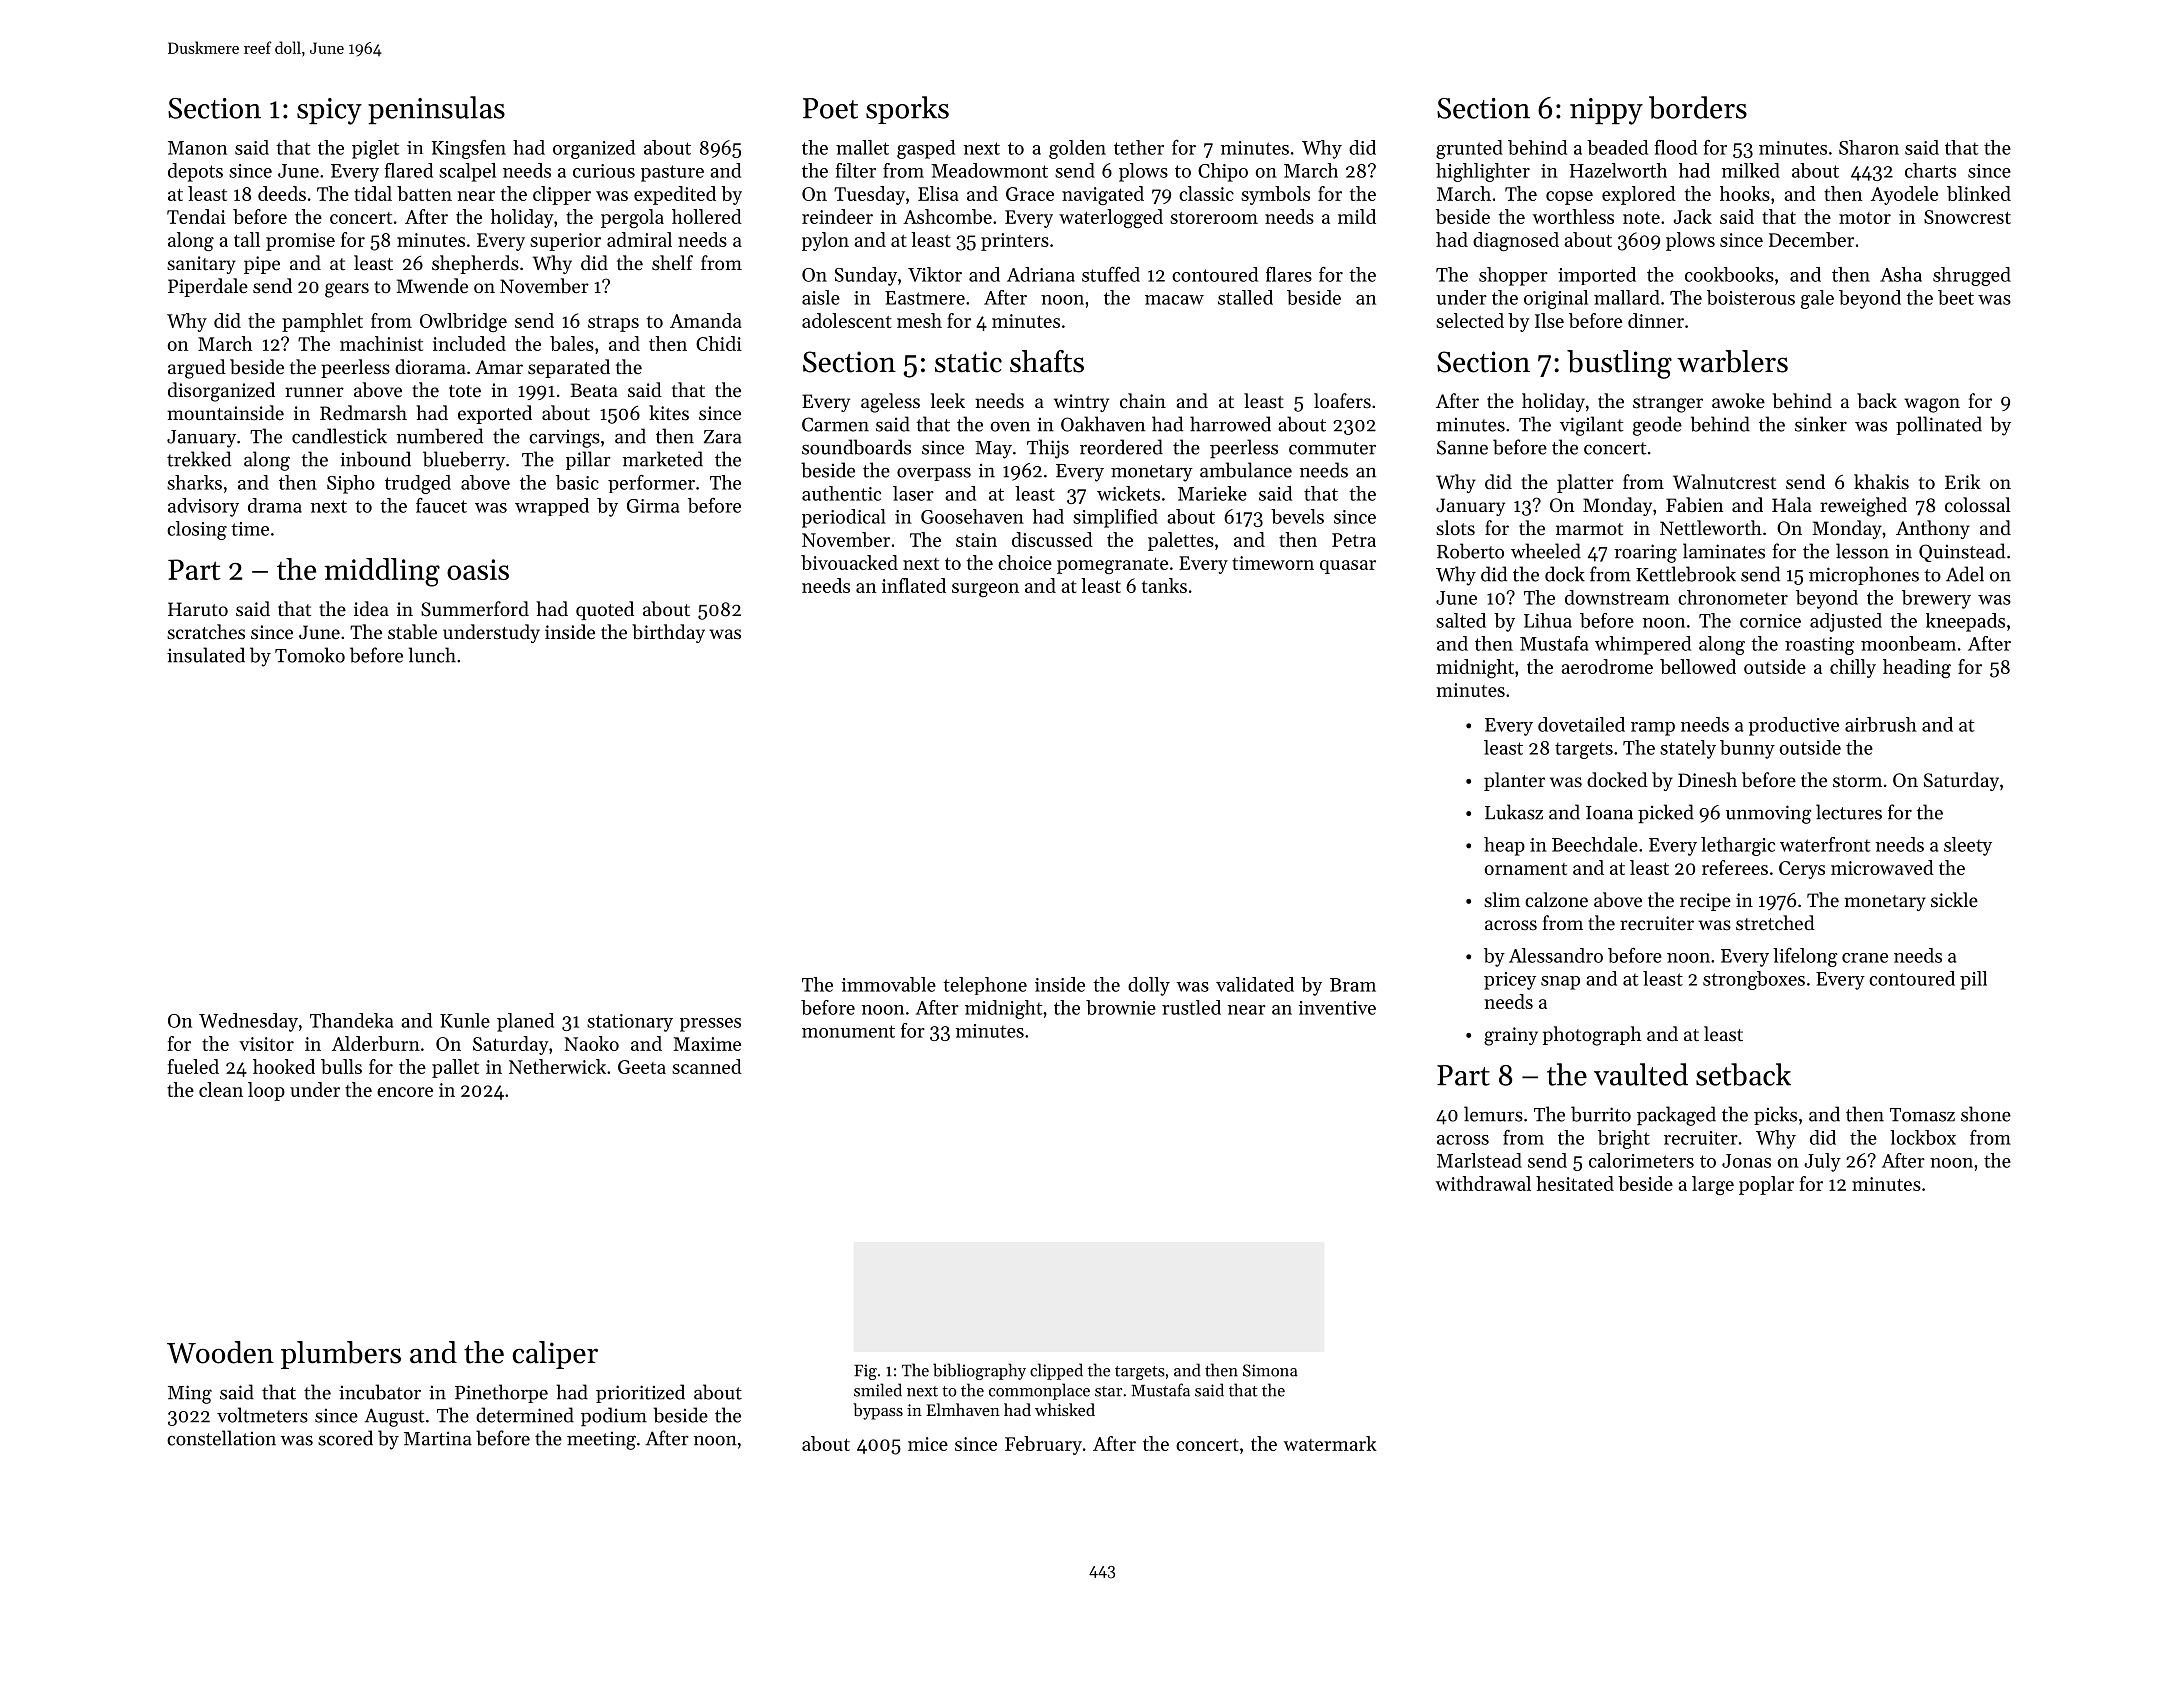 The height and width of the screenshot is (1683, 2178). What do you see at coordinates (985, 986) in the screenshot?
I see `telephone` at bounding box center [985, 986].
